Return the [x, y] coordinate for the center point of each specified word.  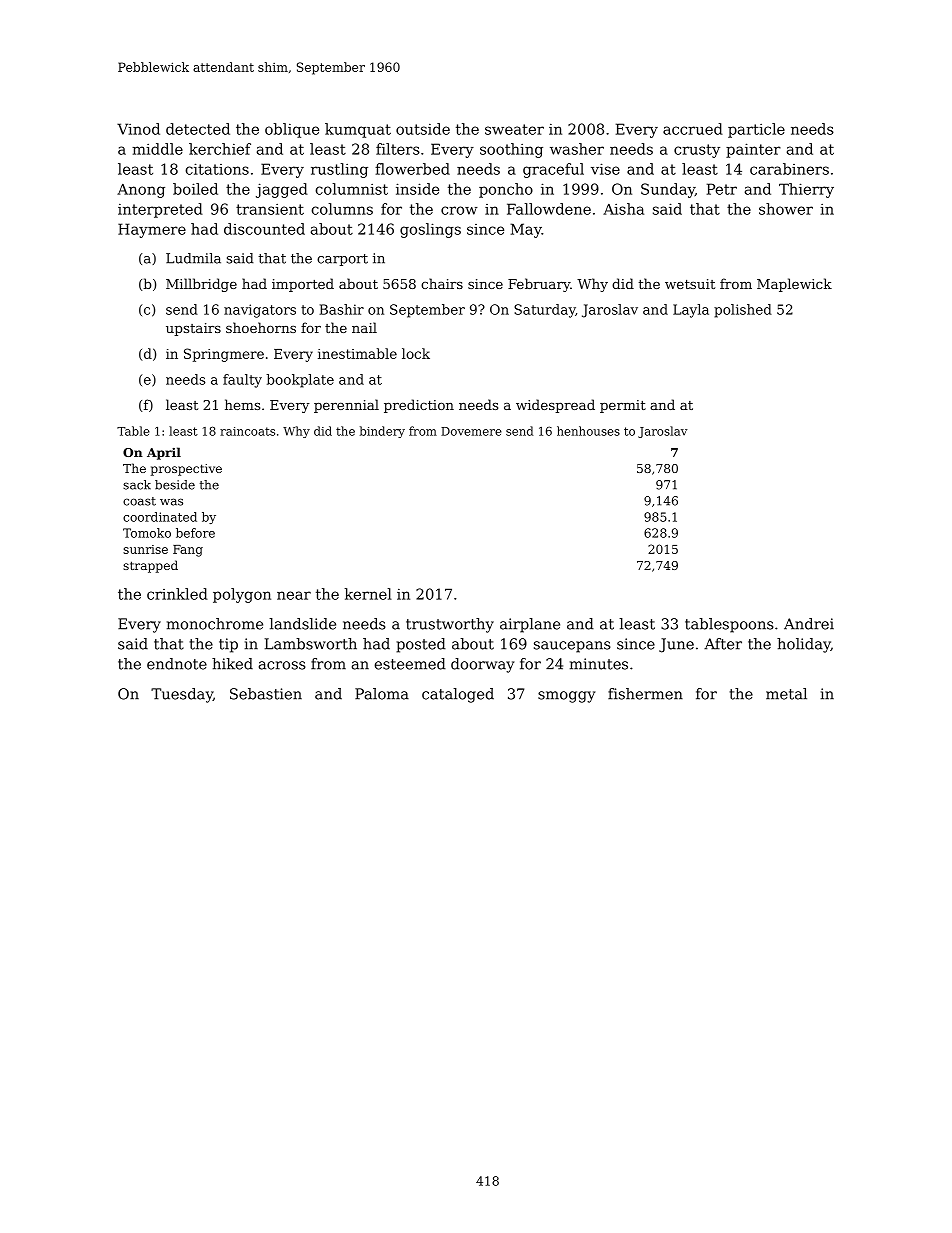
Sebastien [266, 694]
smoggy [566, 697]
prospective [186, 470]
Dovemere [471, 431]
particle [756, 130]
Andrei [809, 624]
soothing [511, 150]
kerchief [220, 149]
